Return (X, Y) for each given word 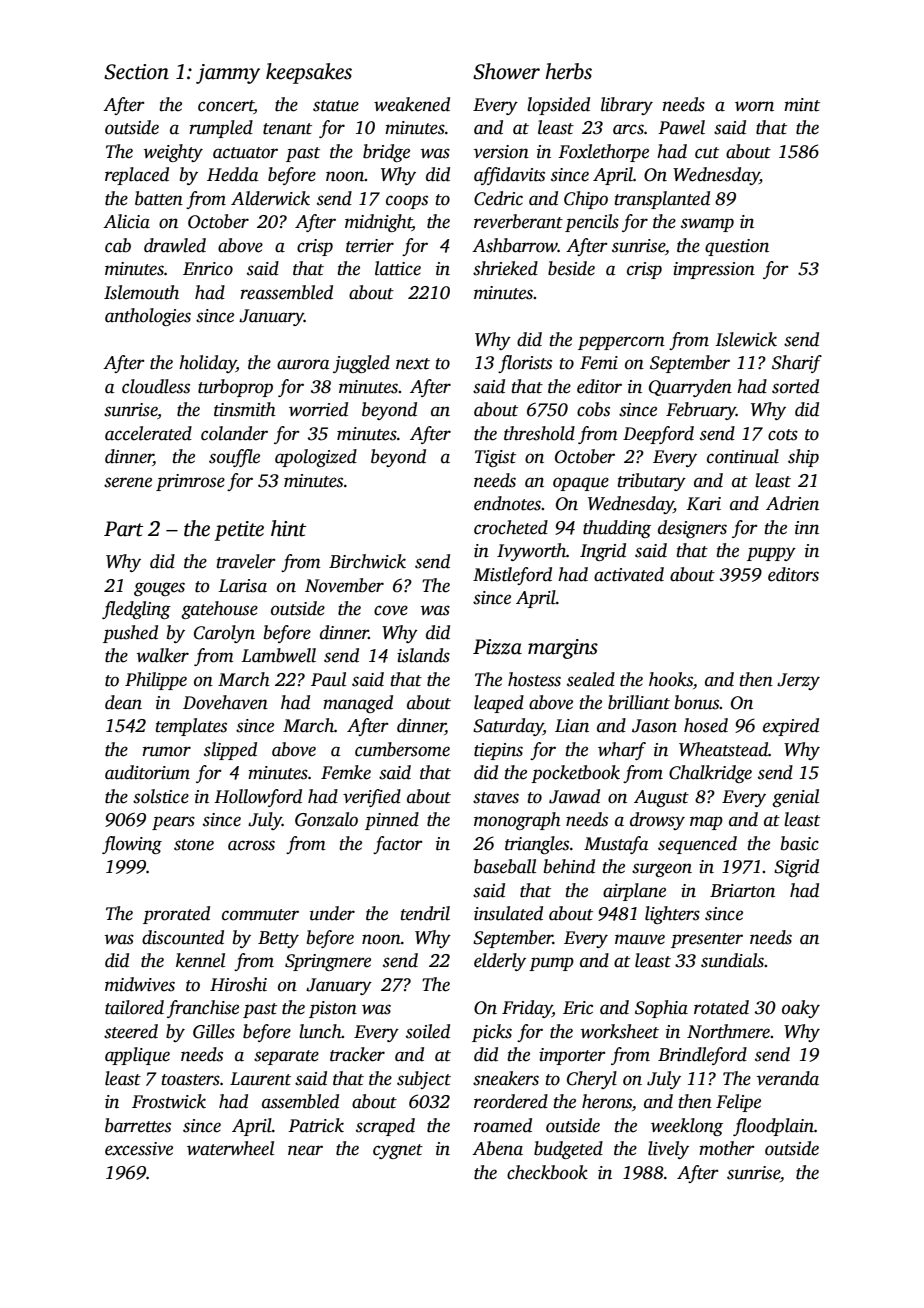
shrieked (505, 268)
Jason (654, 726)
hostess (534, 679)
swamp (707, 225)
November (344, 585)
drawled (175, 245)
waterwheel (230, 1148)
